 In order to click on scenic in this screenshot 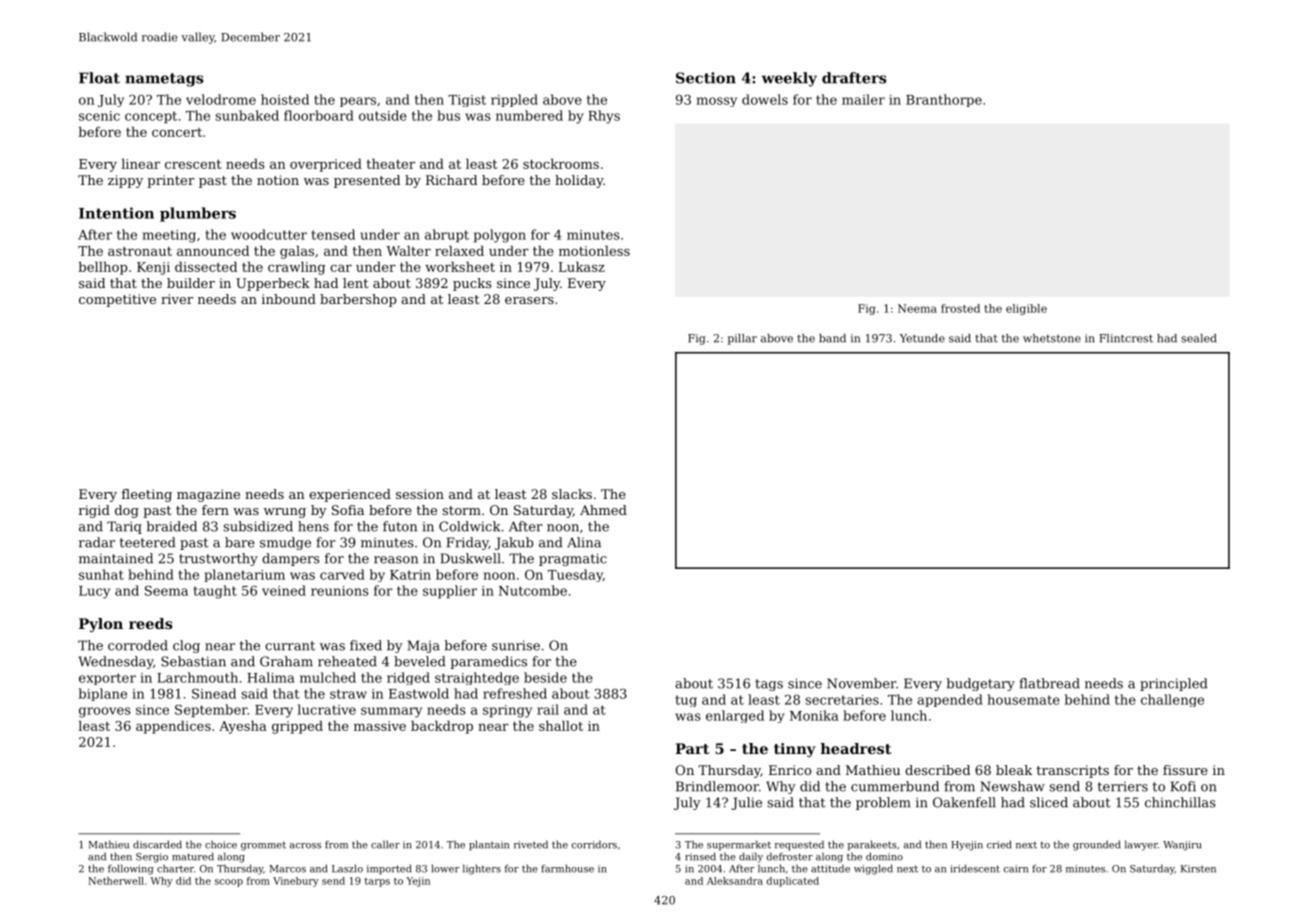, I will do `click(99, 116)`.
